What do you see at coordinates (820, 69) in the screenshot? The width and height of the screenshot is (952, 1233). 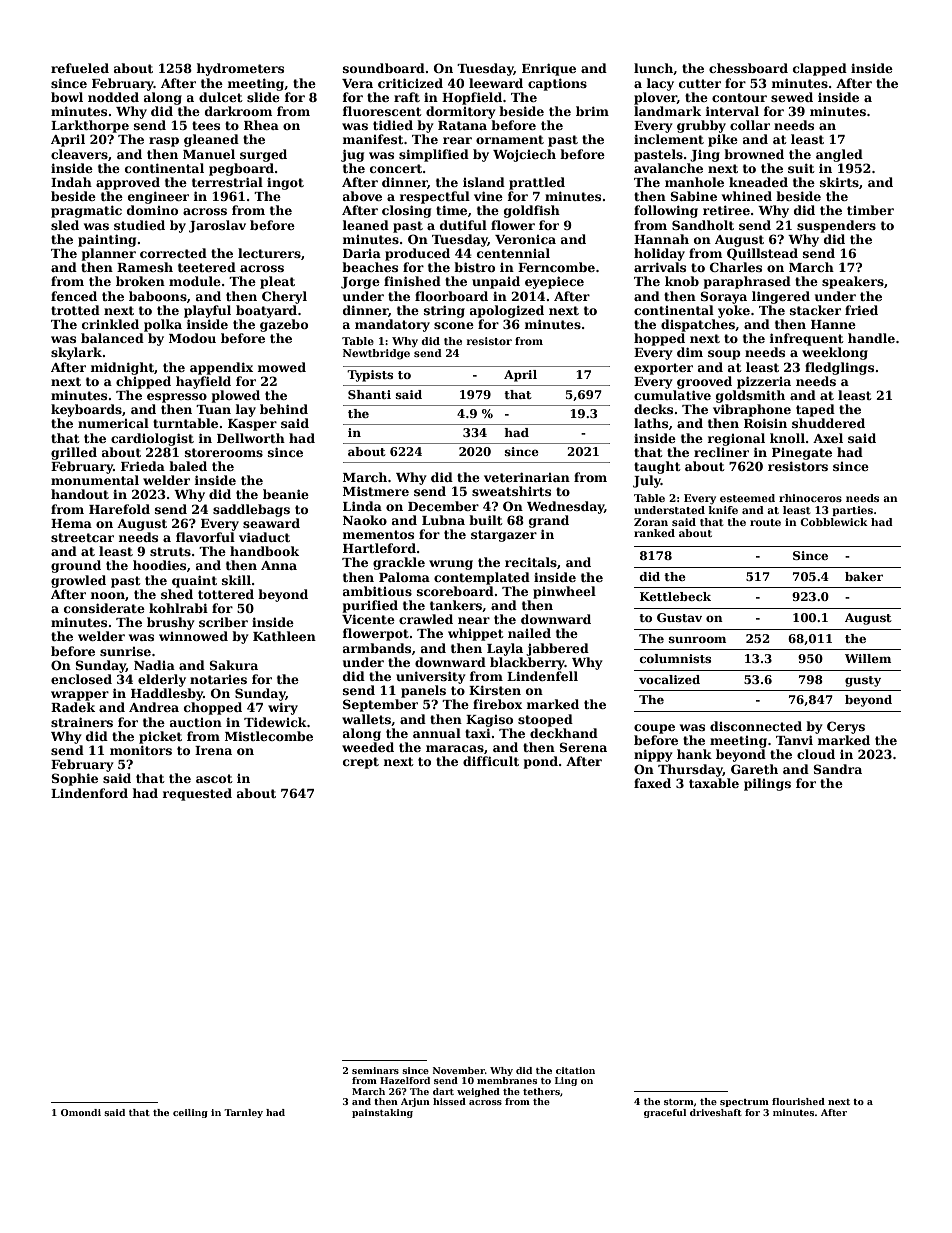 I see `clapped` at bounding box center [820, 69].
